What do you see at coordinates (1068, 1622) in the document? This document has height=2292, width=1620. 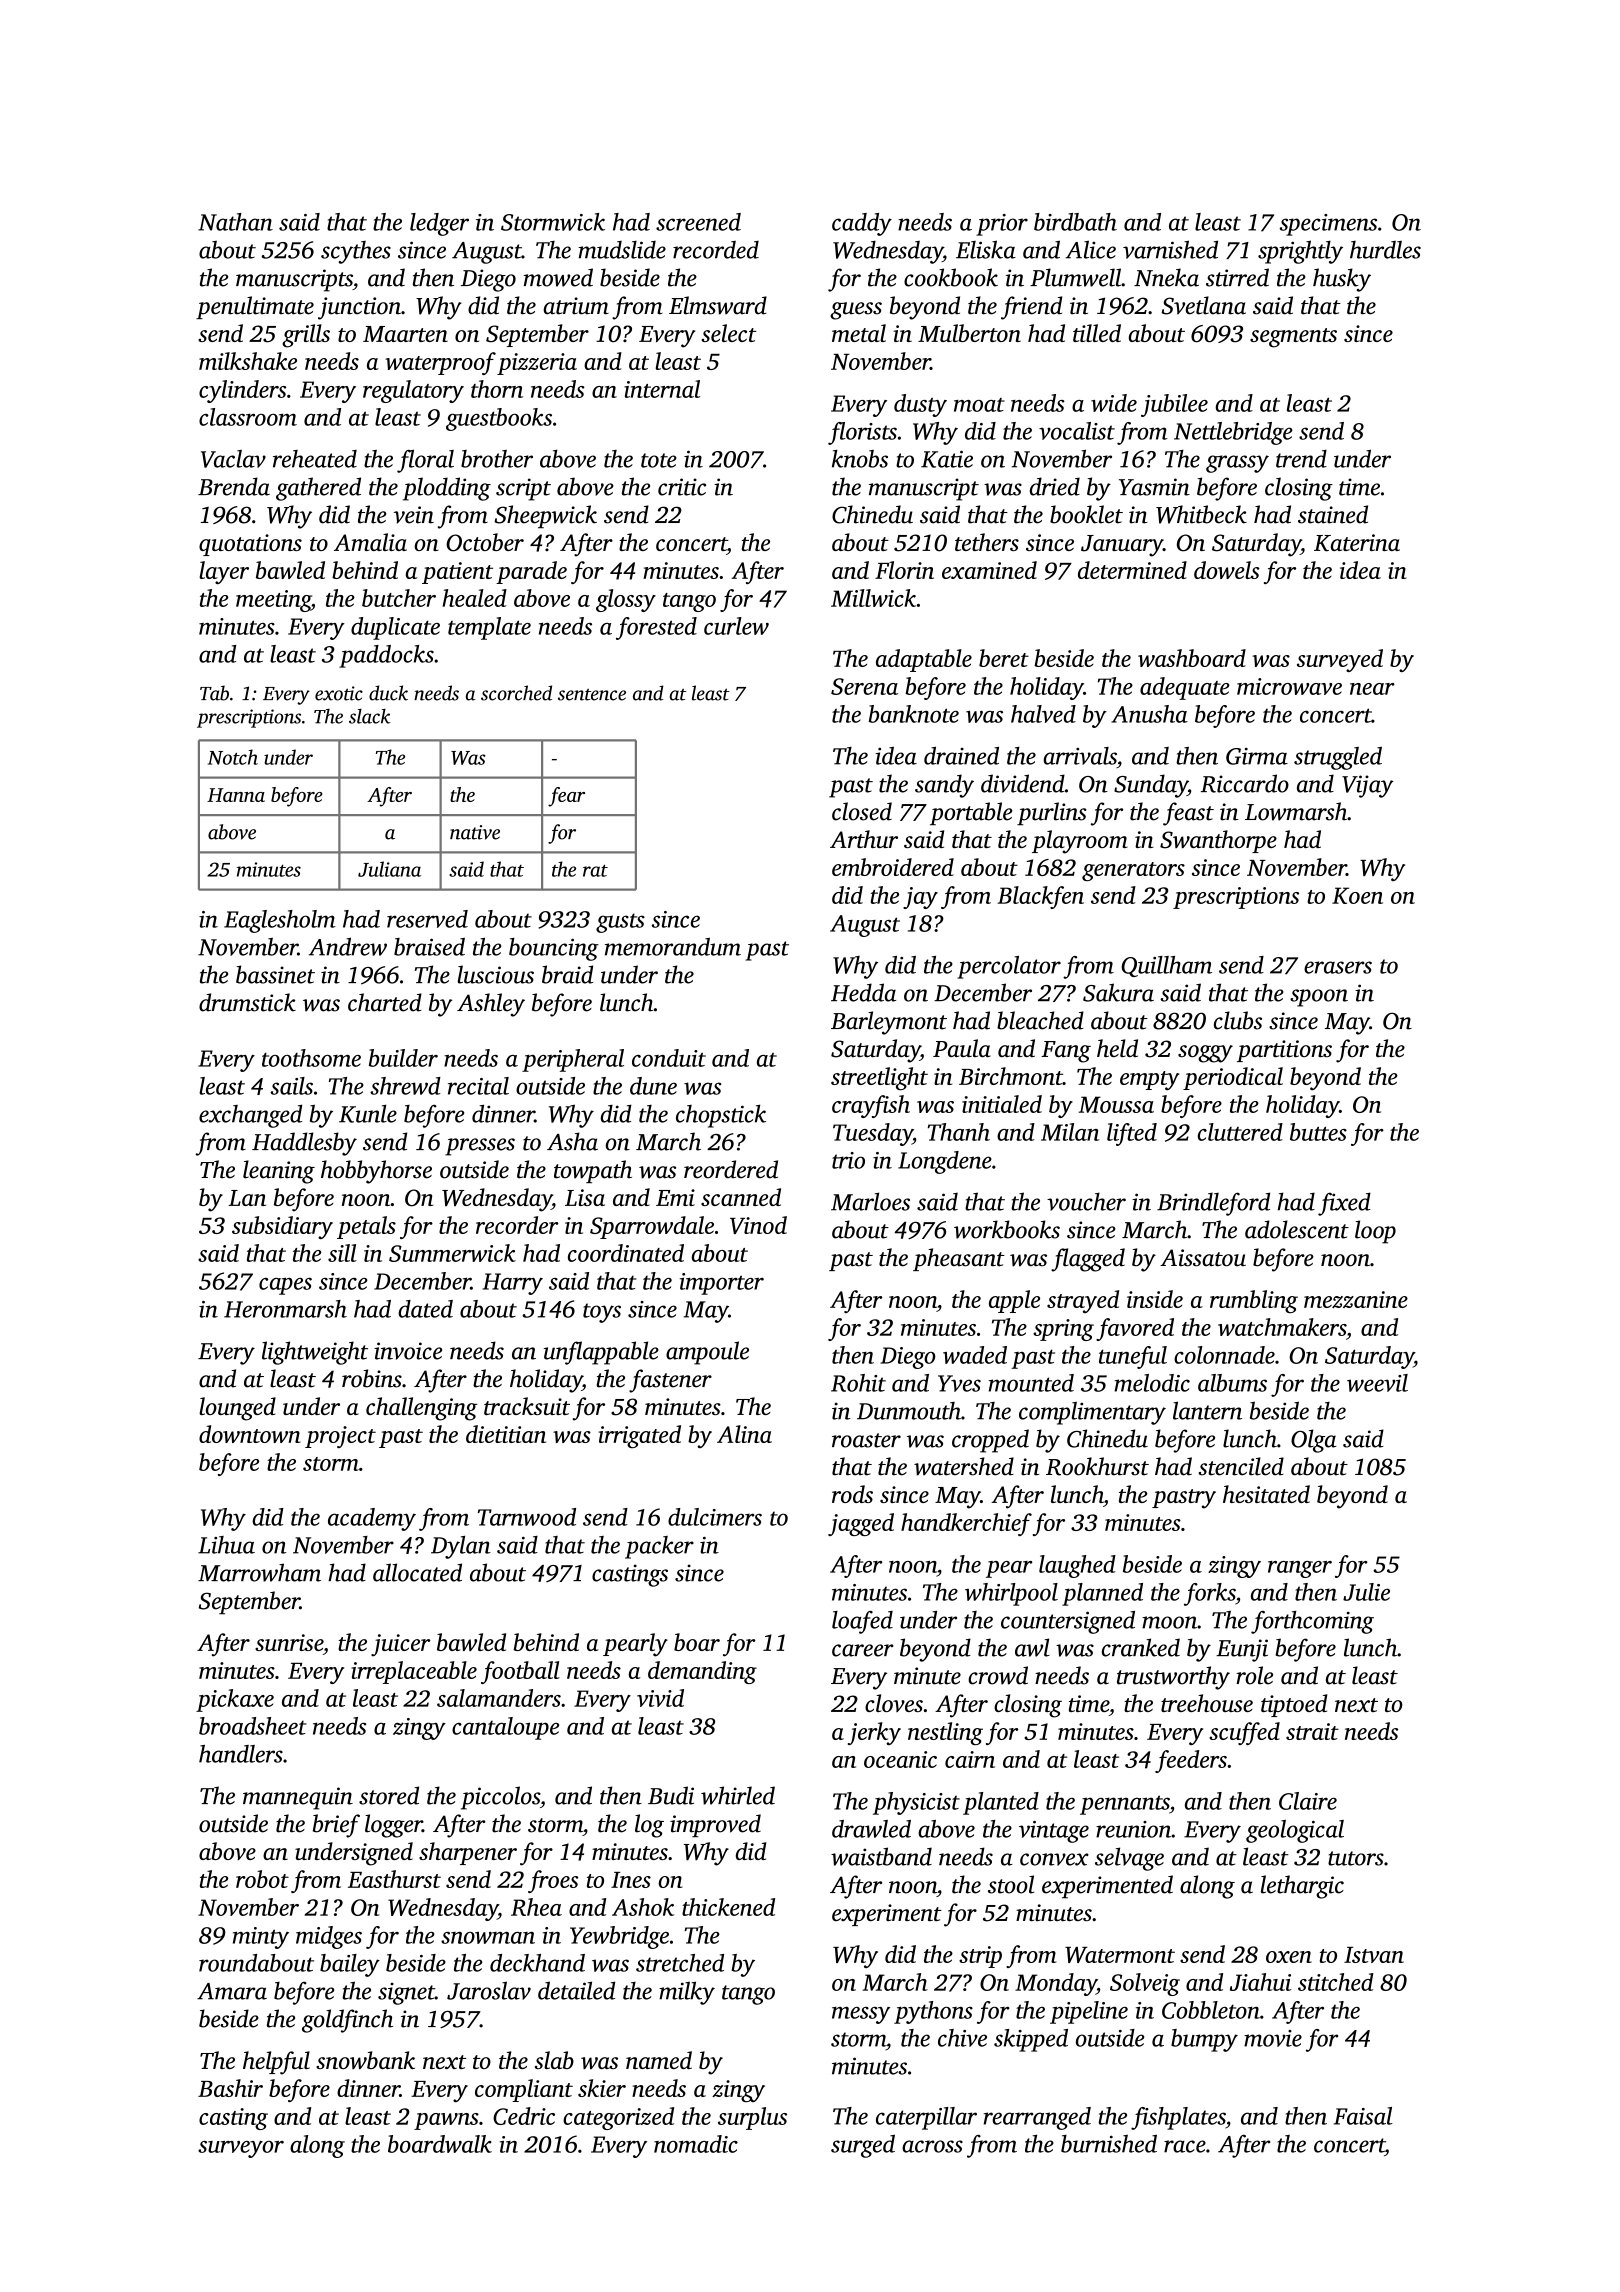 I see `countersigned` at bounding box center [1068, 1622].
